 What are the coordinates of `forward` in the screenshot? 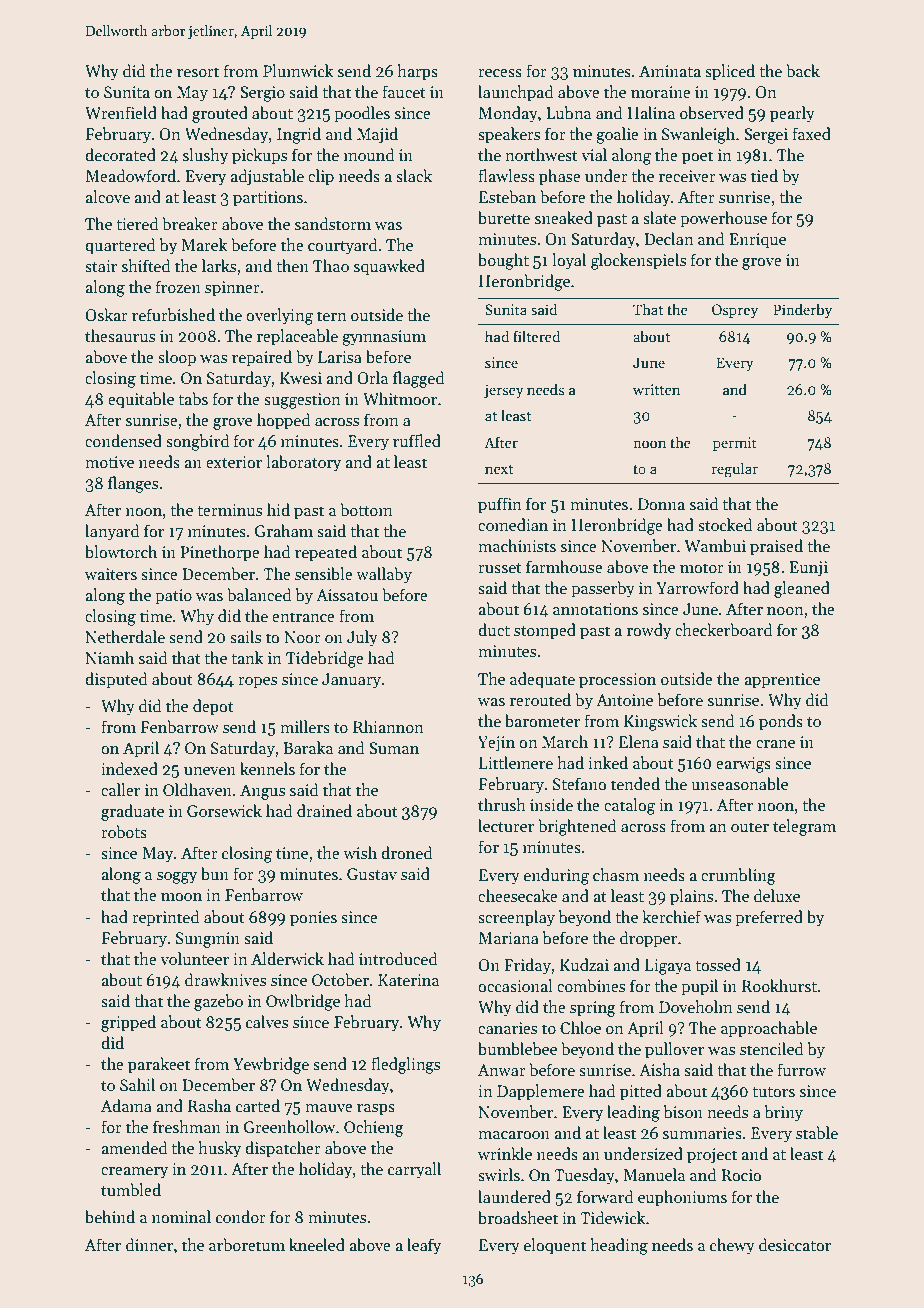 It's located at (605, 1196).
